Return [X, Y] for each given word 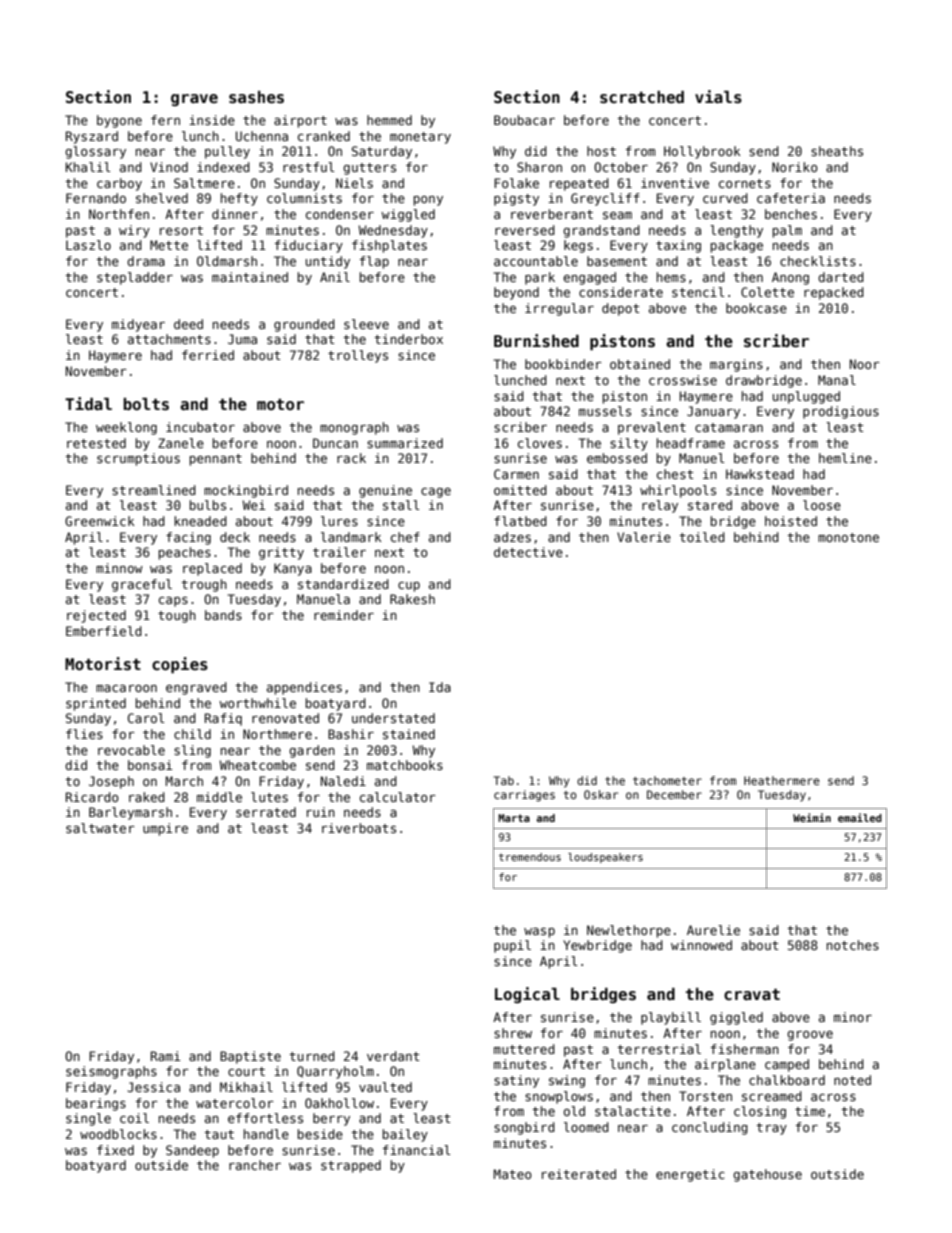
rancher [255, 1165]
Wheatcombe [257, 765]
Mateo [513, 1174]
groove [810, 1036]
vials [718, 97]
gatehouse [767, 1175]
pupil [512, 946]
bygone [119, 121]
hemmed [389, 120]
